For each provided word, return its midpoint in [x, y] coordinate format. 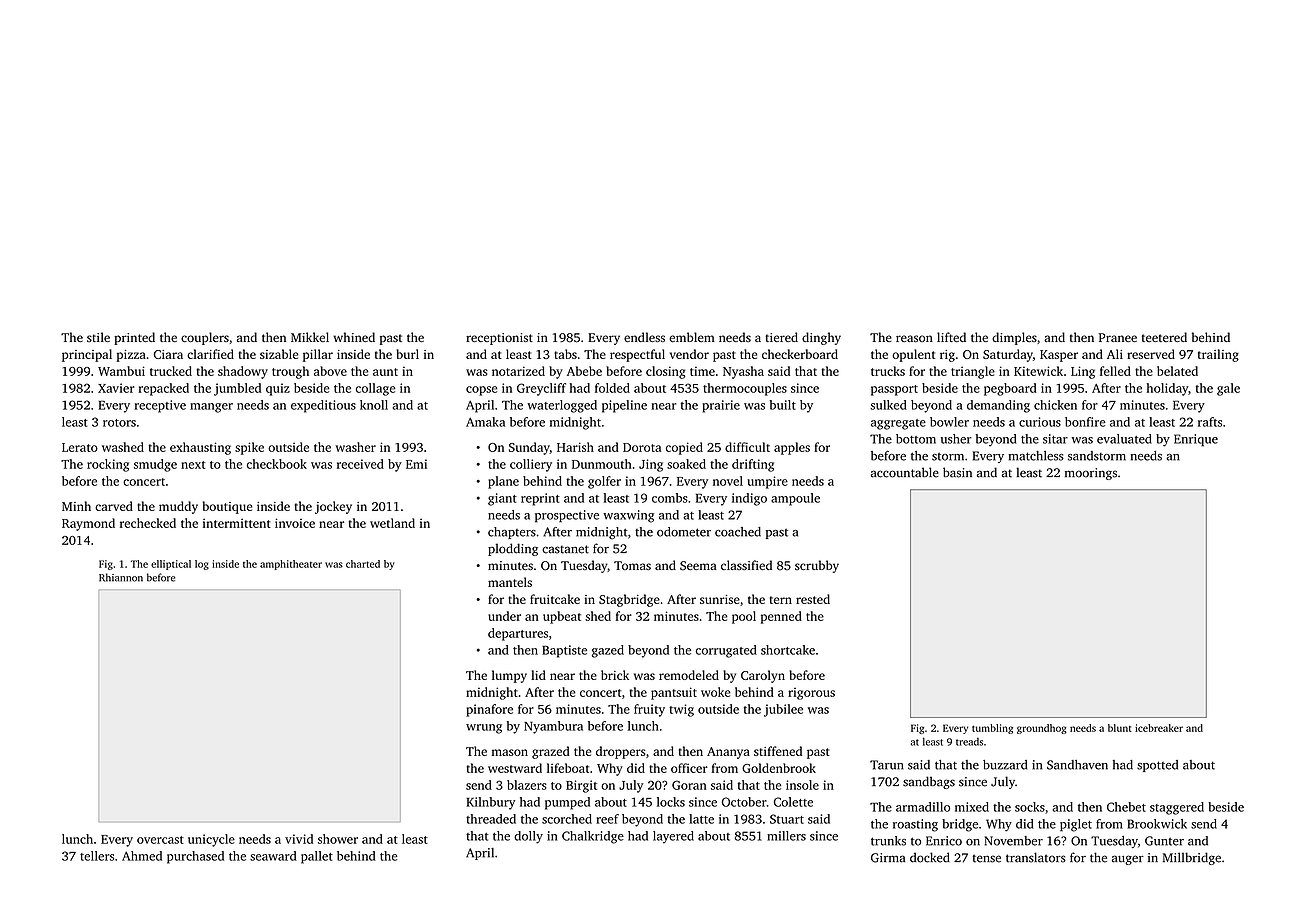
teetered [1164, 337]
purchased [195, 857]
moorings [1091, 474]
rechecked [148, 523]
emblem [691, 337]
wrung [484, 729]
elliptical [171, 565]
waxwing [628, 516]
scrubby [817, 566]
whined [354, 337]
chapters [512, 533]
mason [510, 752]
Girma [888, 858]
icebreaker [1159, 728]
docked [930, 857]
